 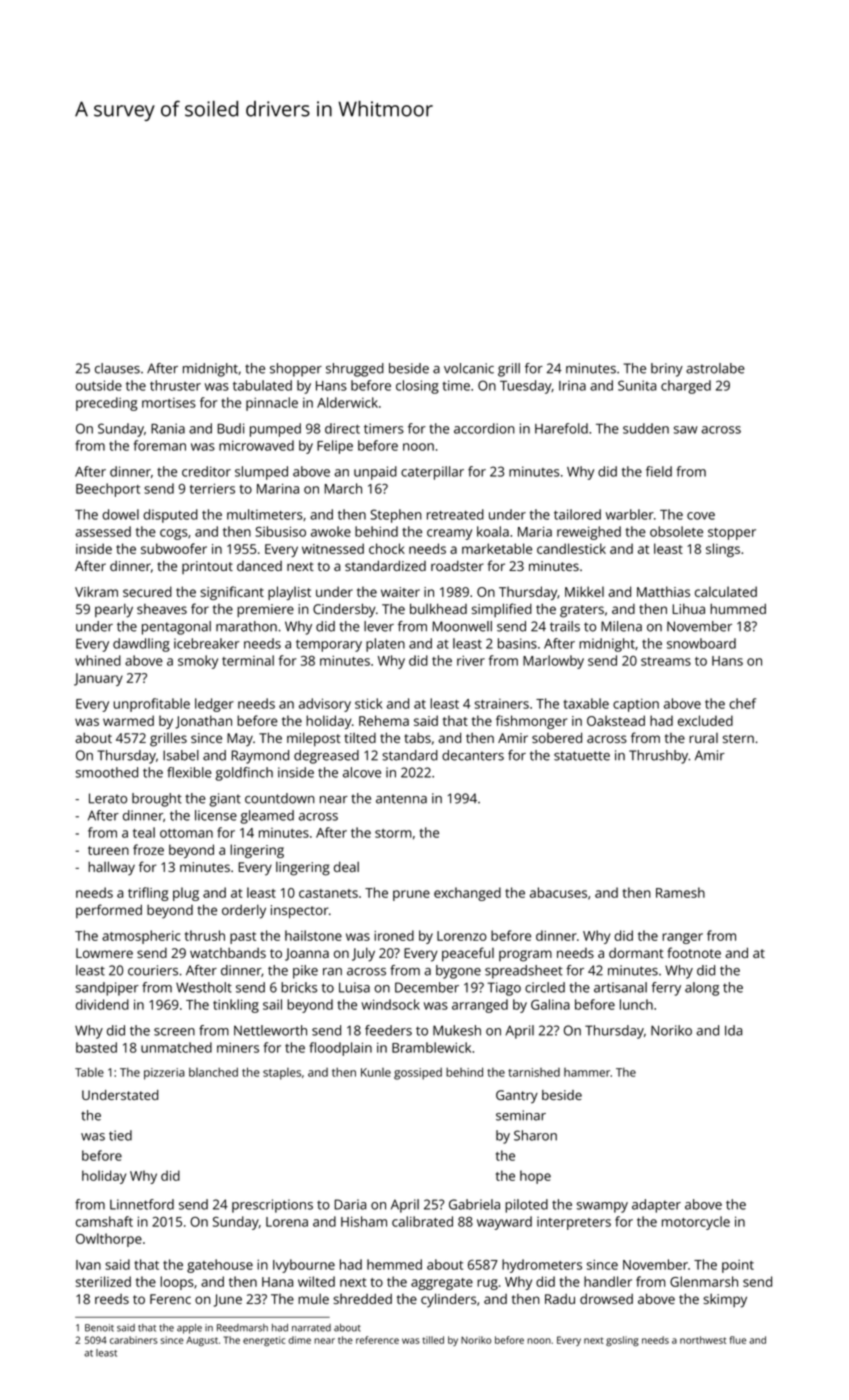 What do you see at coordinates (204, 987) in the page?
I see `Westholt` at bounding box center [204, 987].
